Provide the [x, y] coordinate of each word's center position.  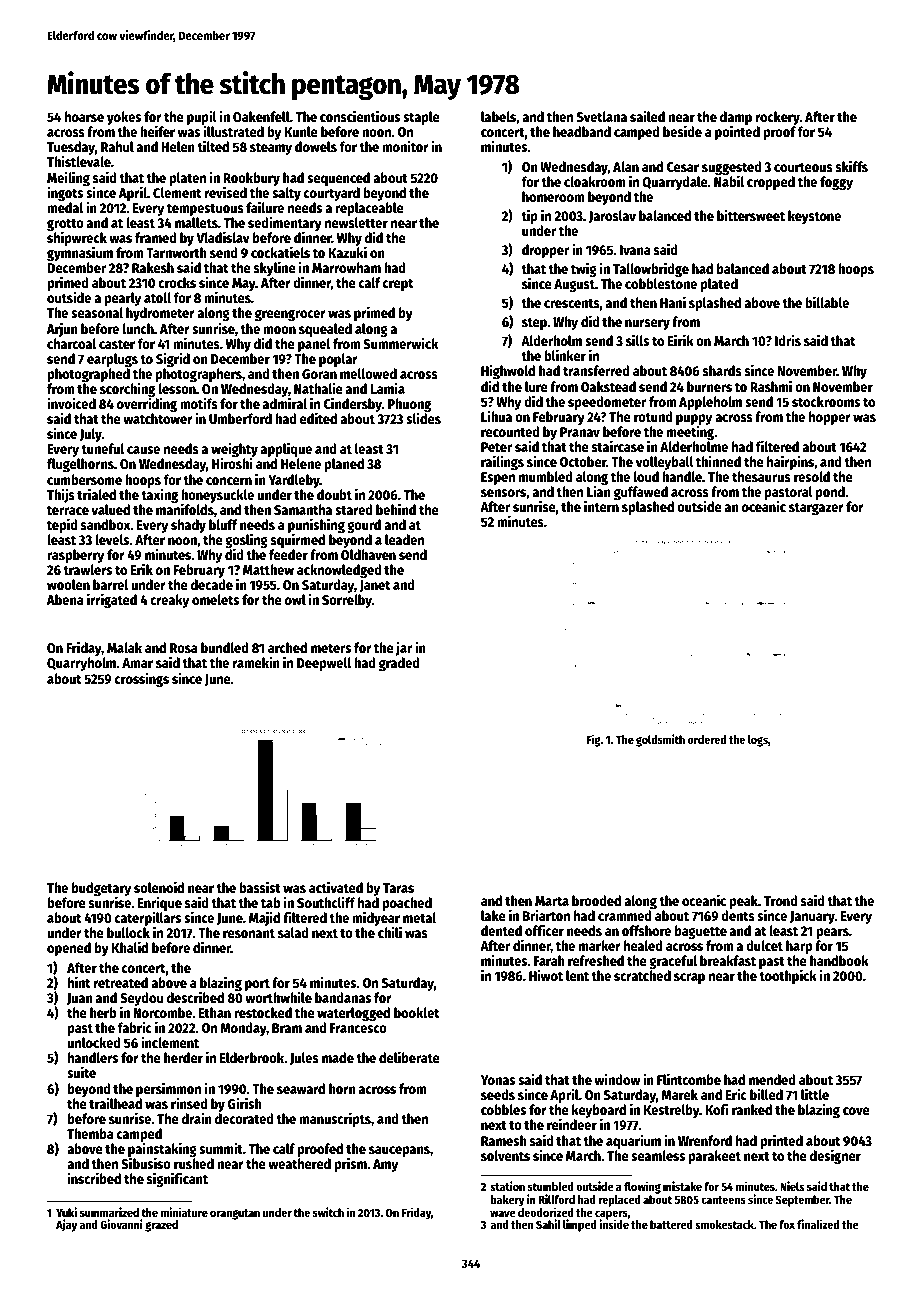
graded [399, 664]
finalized [818, 1224]
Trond [781, 900]
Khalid [130, 947]
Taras [398, 888]
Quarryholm [81, 664]
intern [601, 506]
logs [758, 741]
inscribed [94, 1178]
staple [421, 118]
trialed [96, 494]
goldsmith [660, 740]
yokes [124, 118]
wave [503, 1213]
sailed [647, 116]
